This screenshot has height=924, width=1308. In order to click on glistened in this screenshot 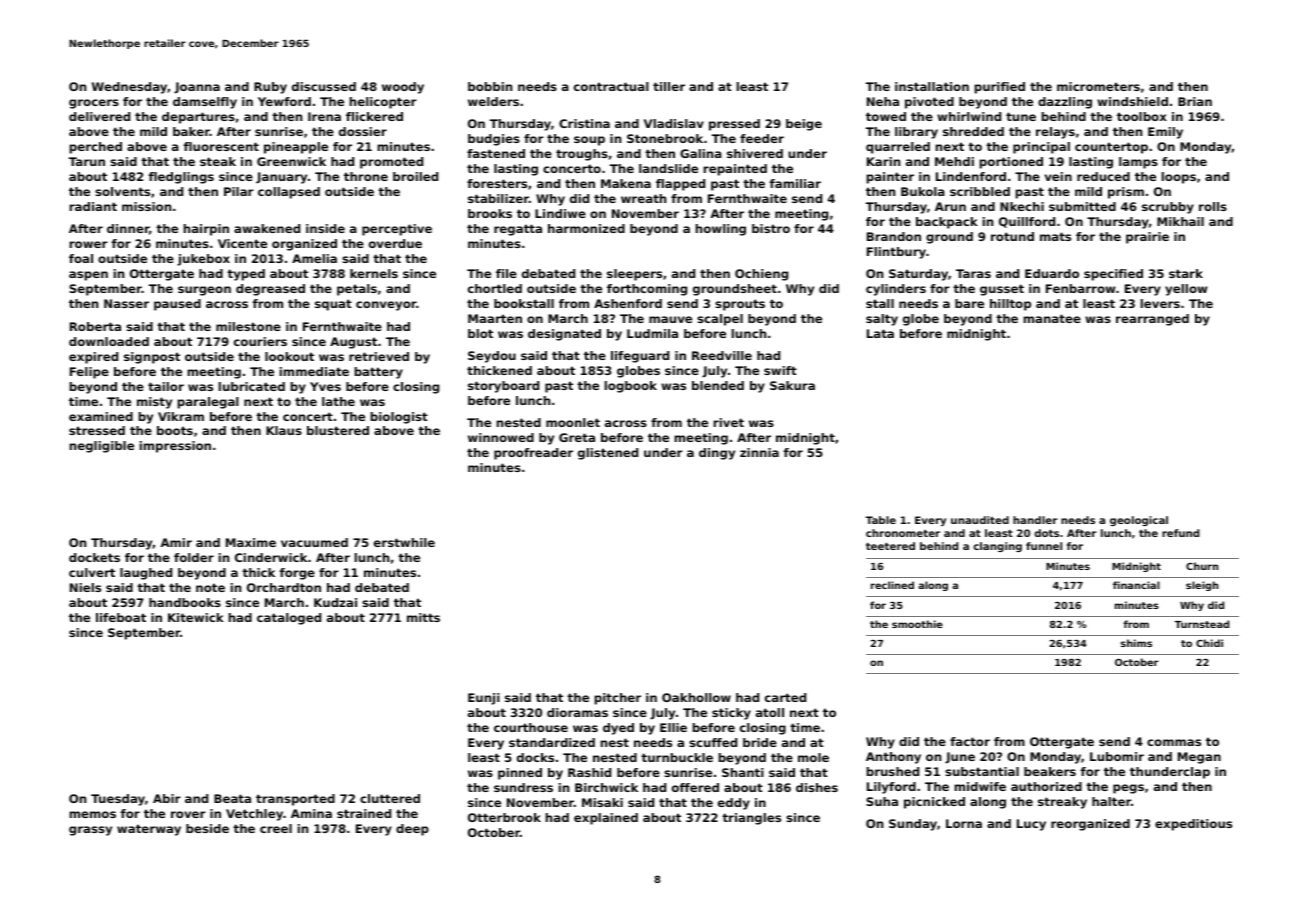, I will do `click(608, 454)`.
